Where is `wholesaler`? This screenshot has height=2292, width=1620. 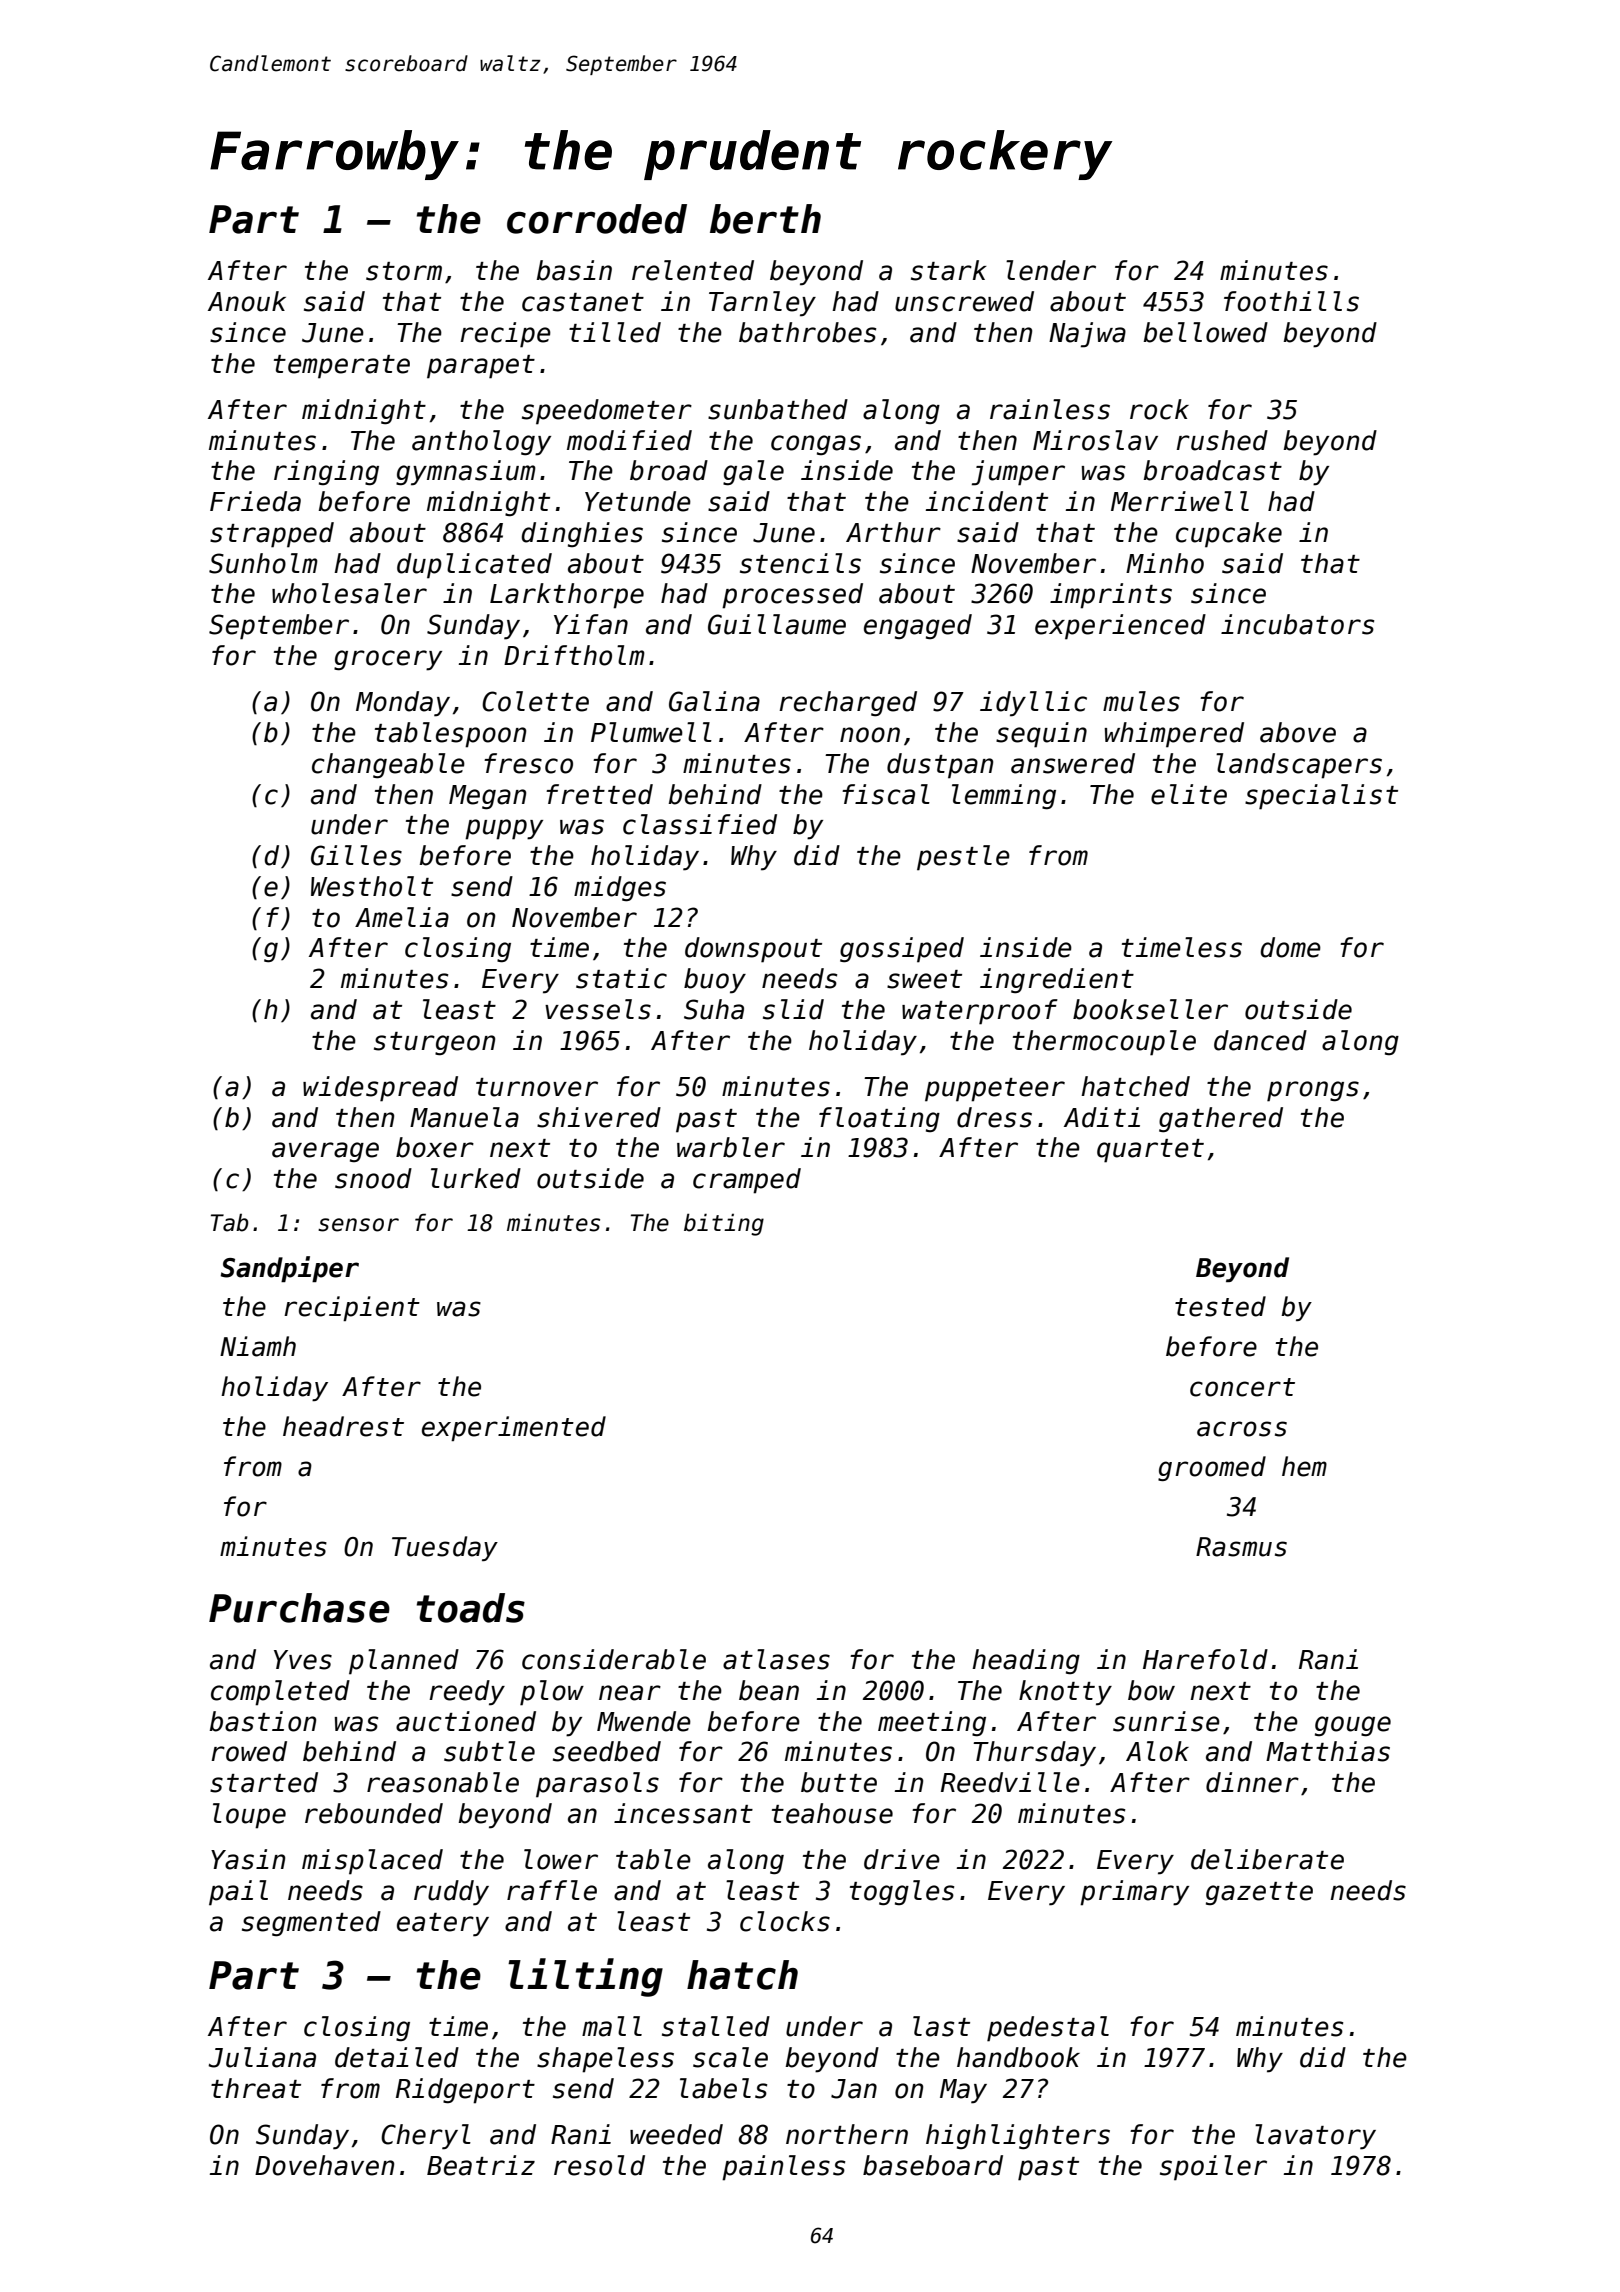 wholesaler is located at coordinates (349, 593).
